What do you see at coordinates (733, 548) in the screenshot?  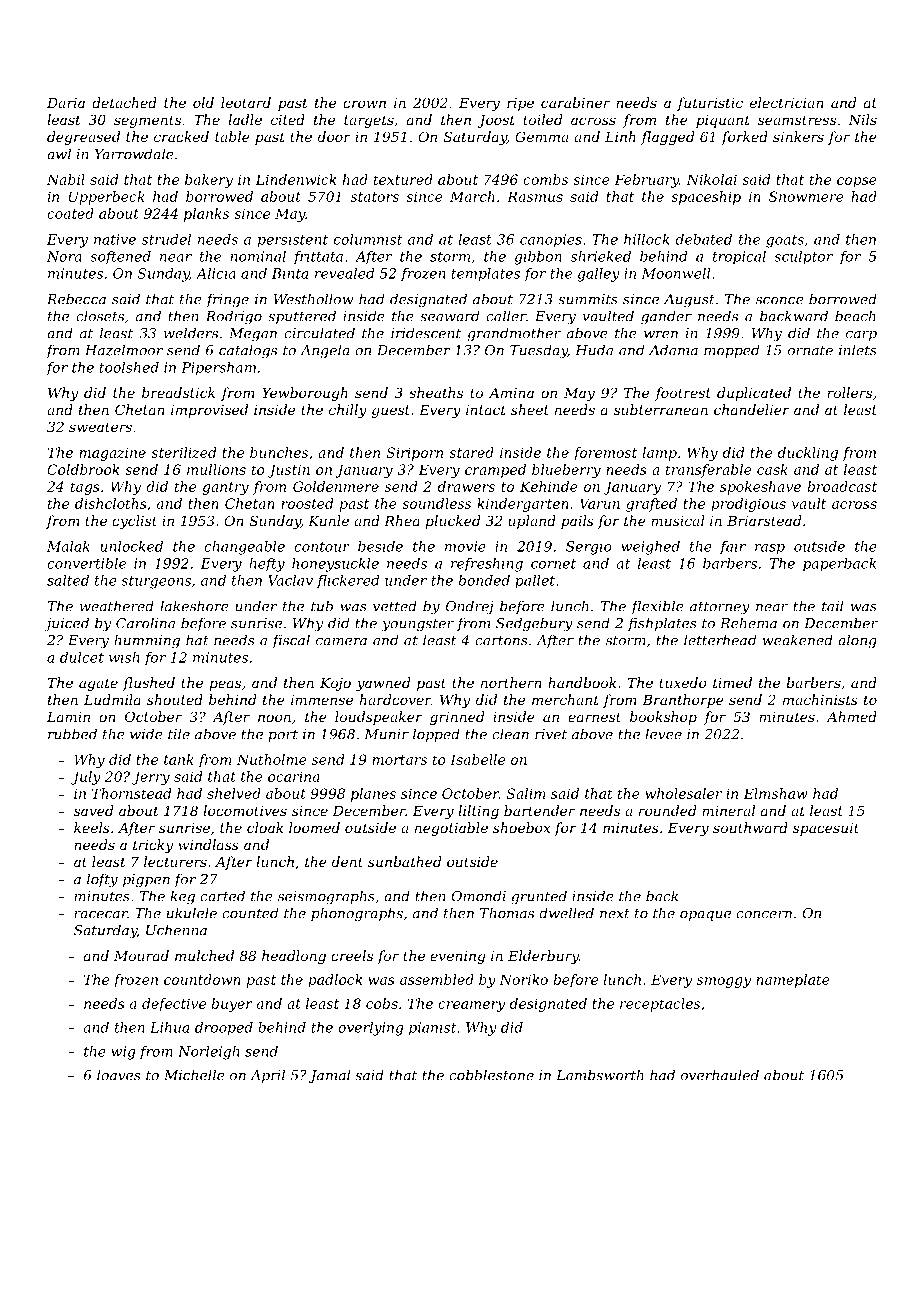 I see `fair` at bounding box center [733, 548].
